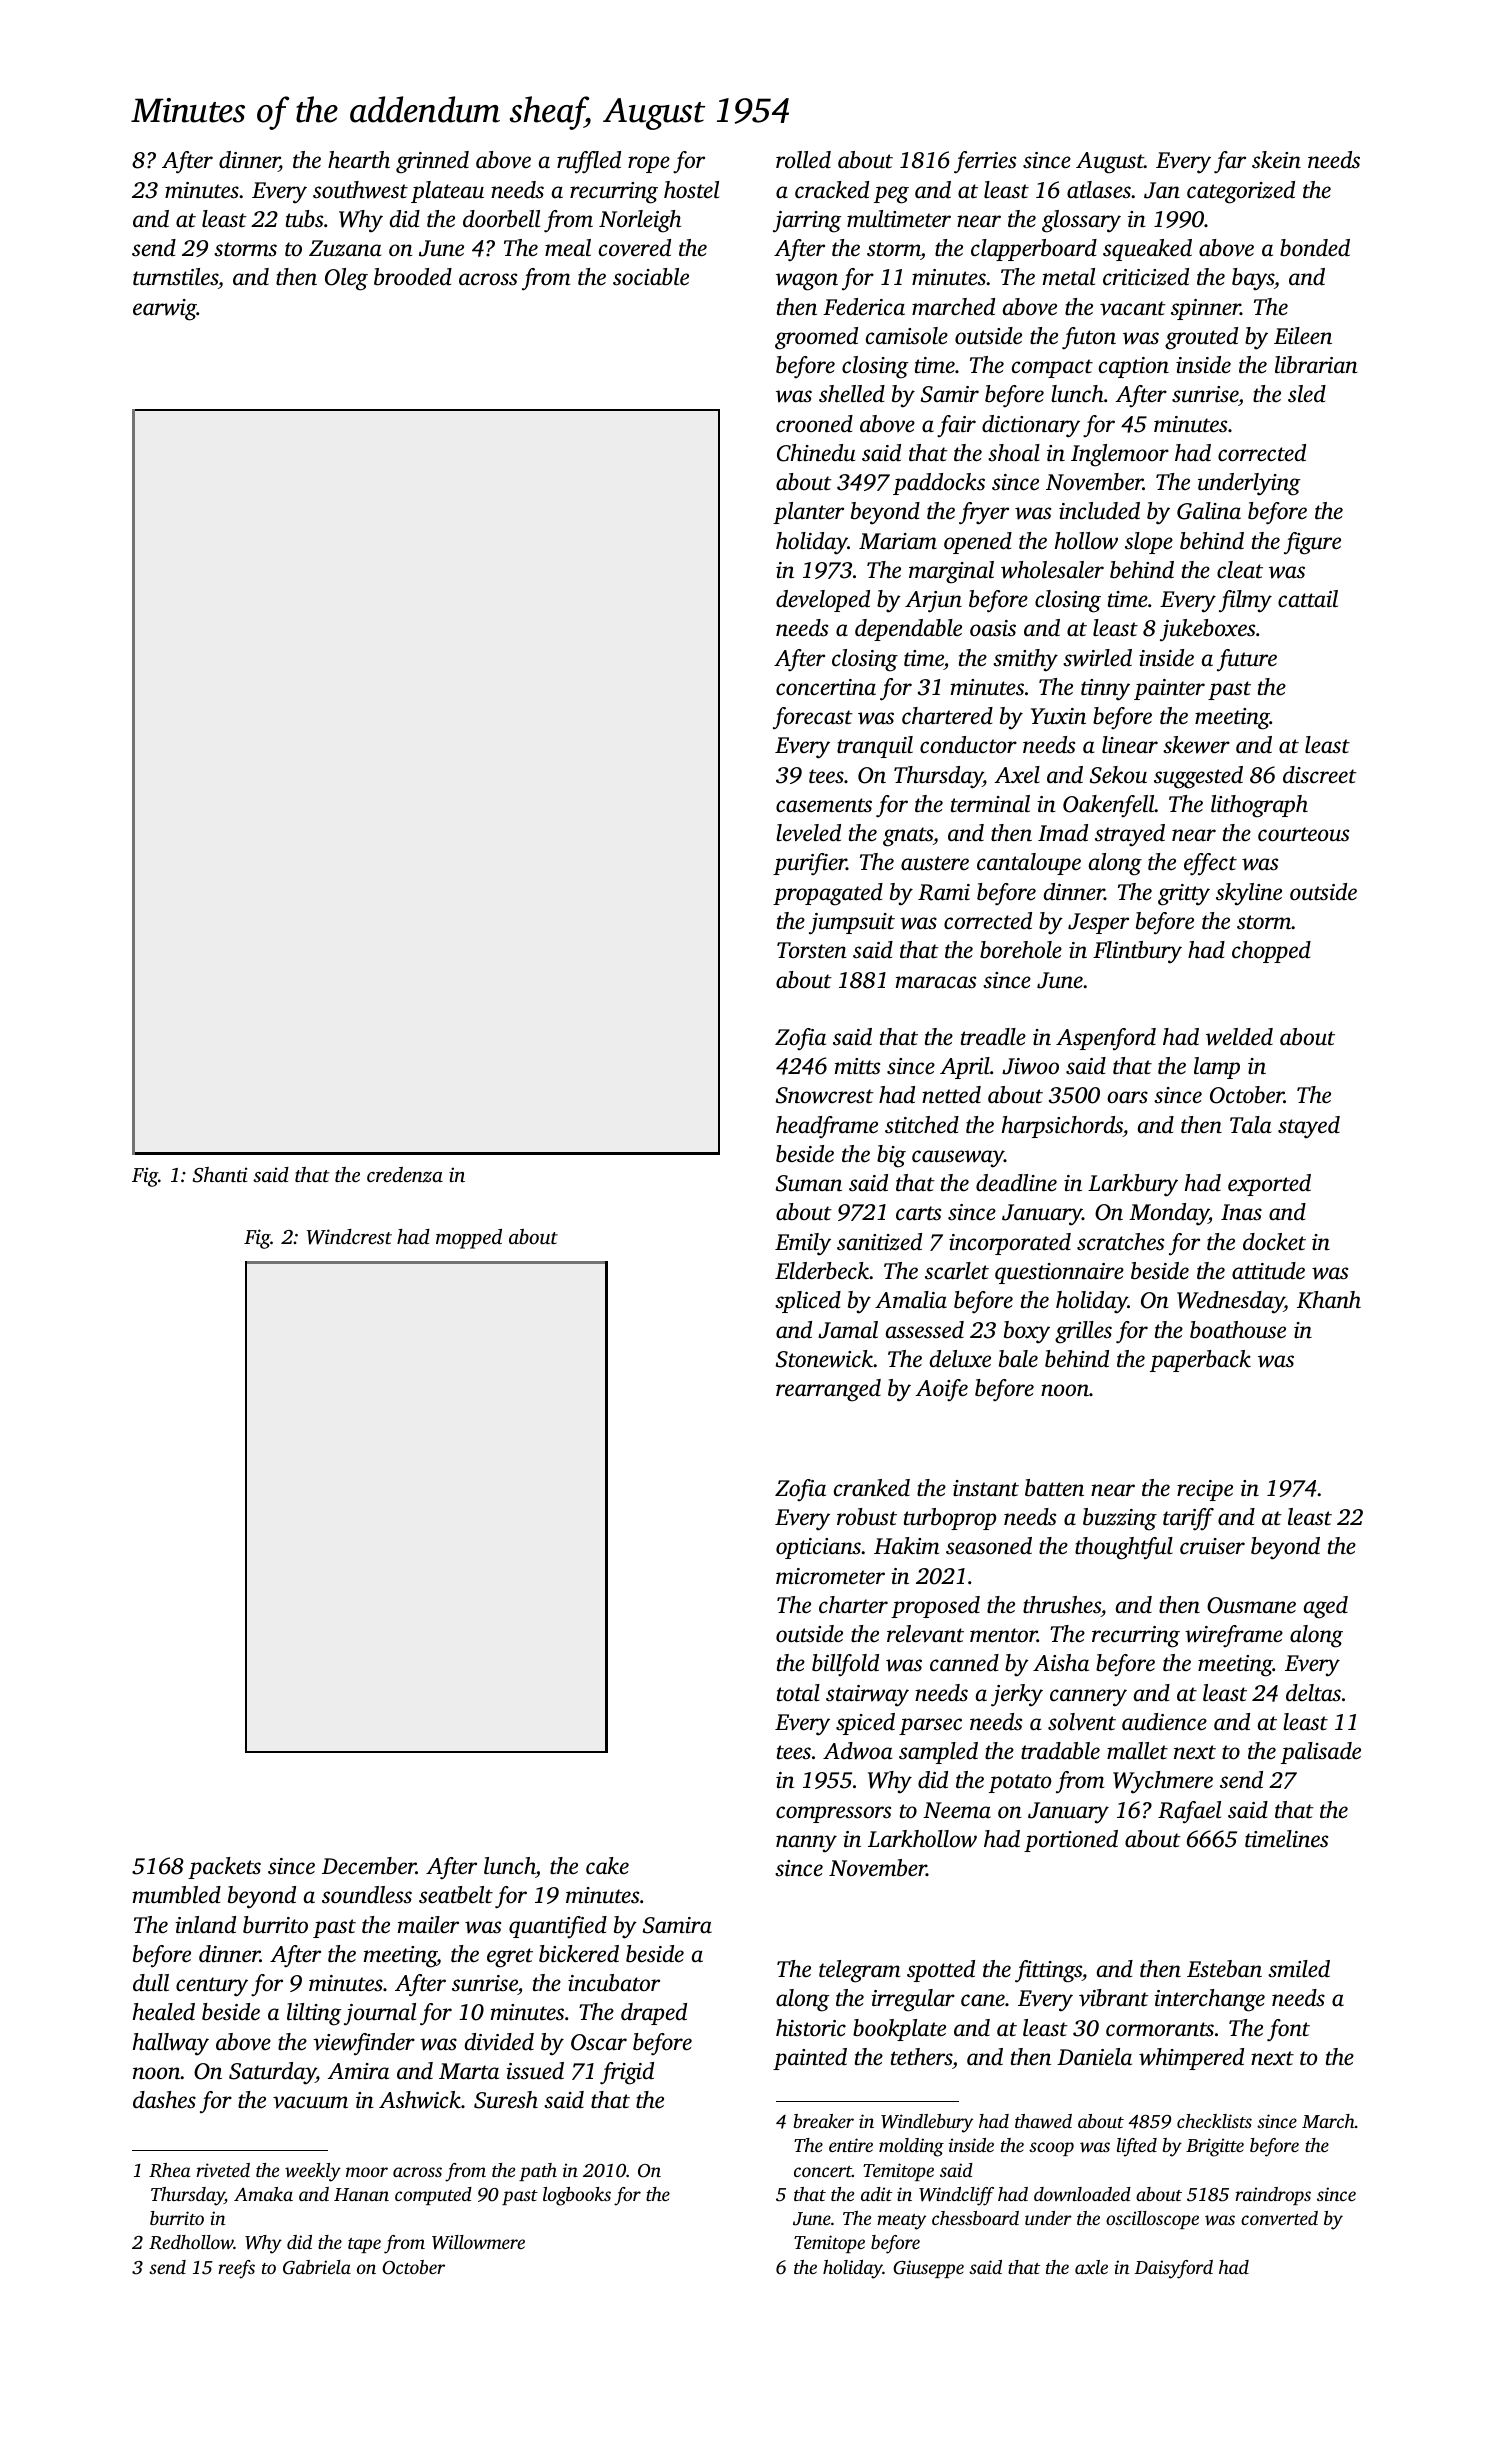  What do you see at coordinates (867, 1696) in the screenshot?
I see `stairway` at bounding box center [867, 1696].
